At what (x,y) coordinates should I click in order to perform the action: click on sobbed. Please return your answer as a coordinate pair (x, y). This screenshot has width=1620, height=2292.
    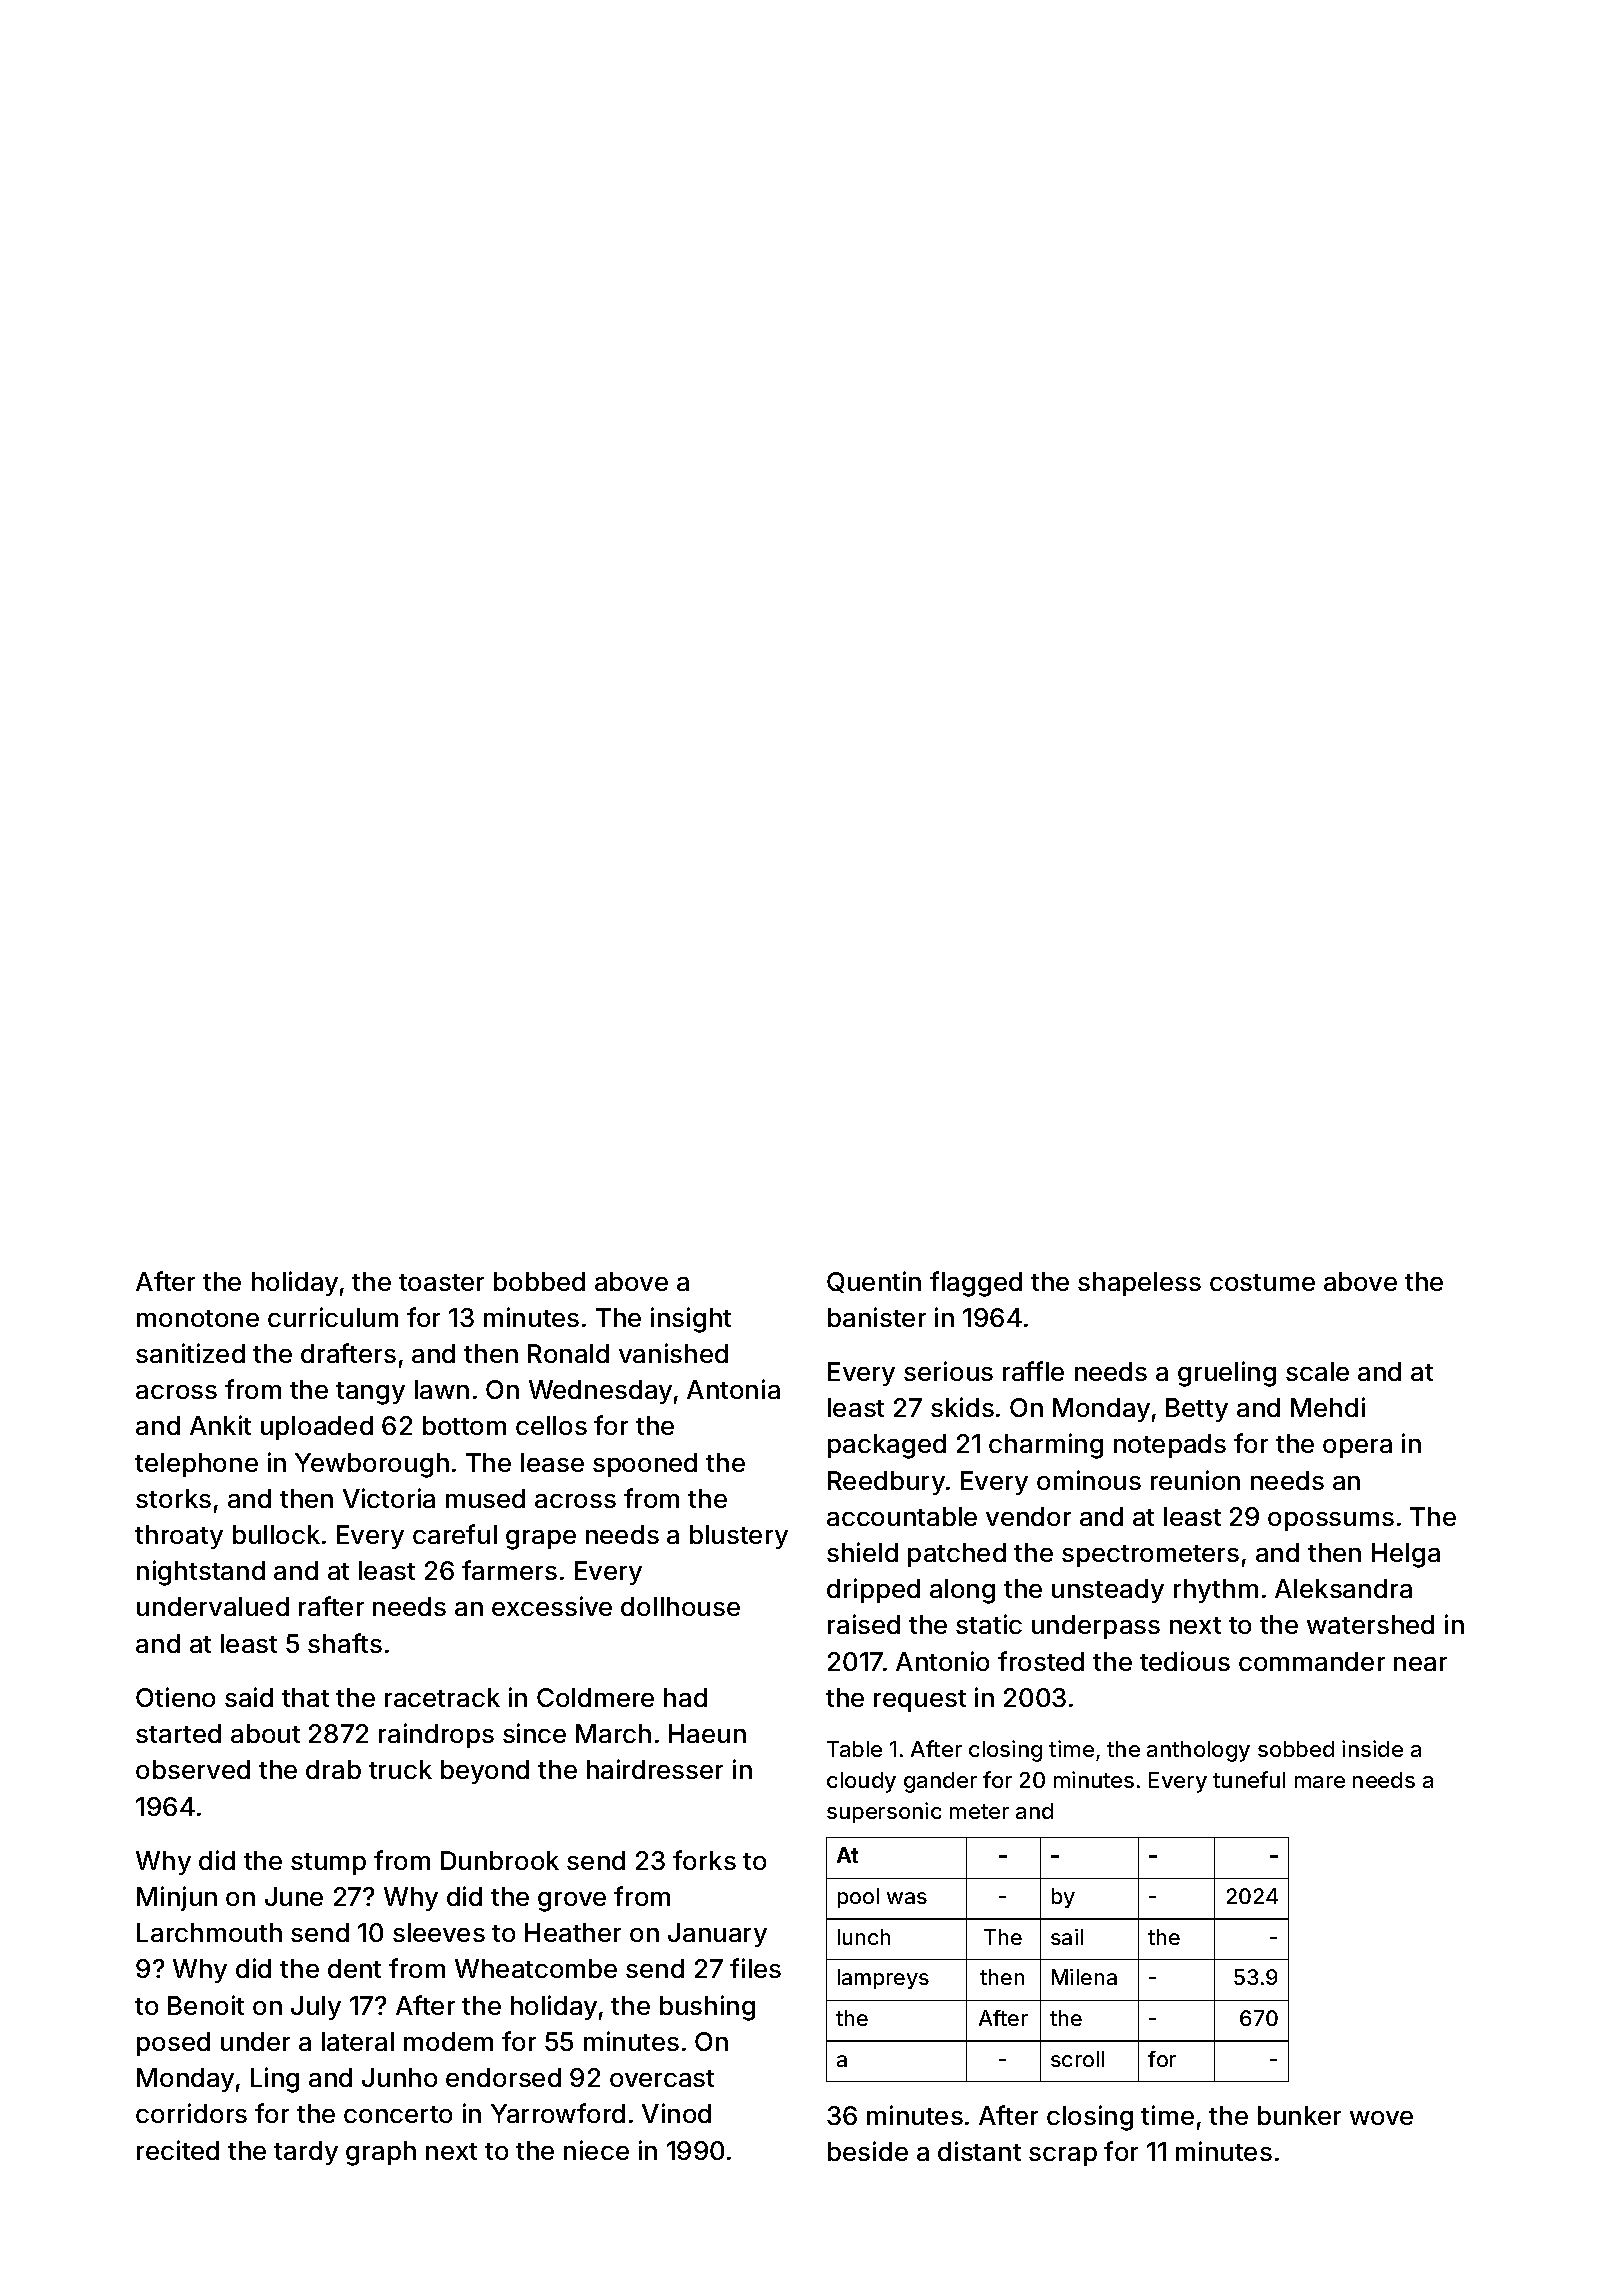
    Looking at the image, I should click on (1296, 1749).
